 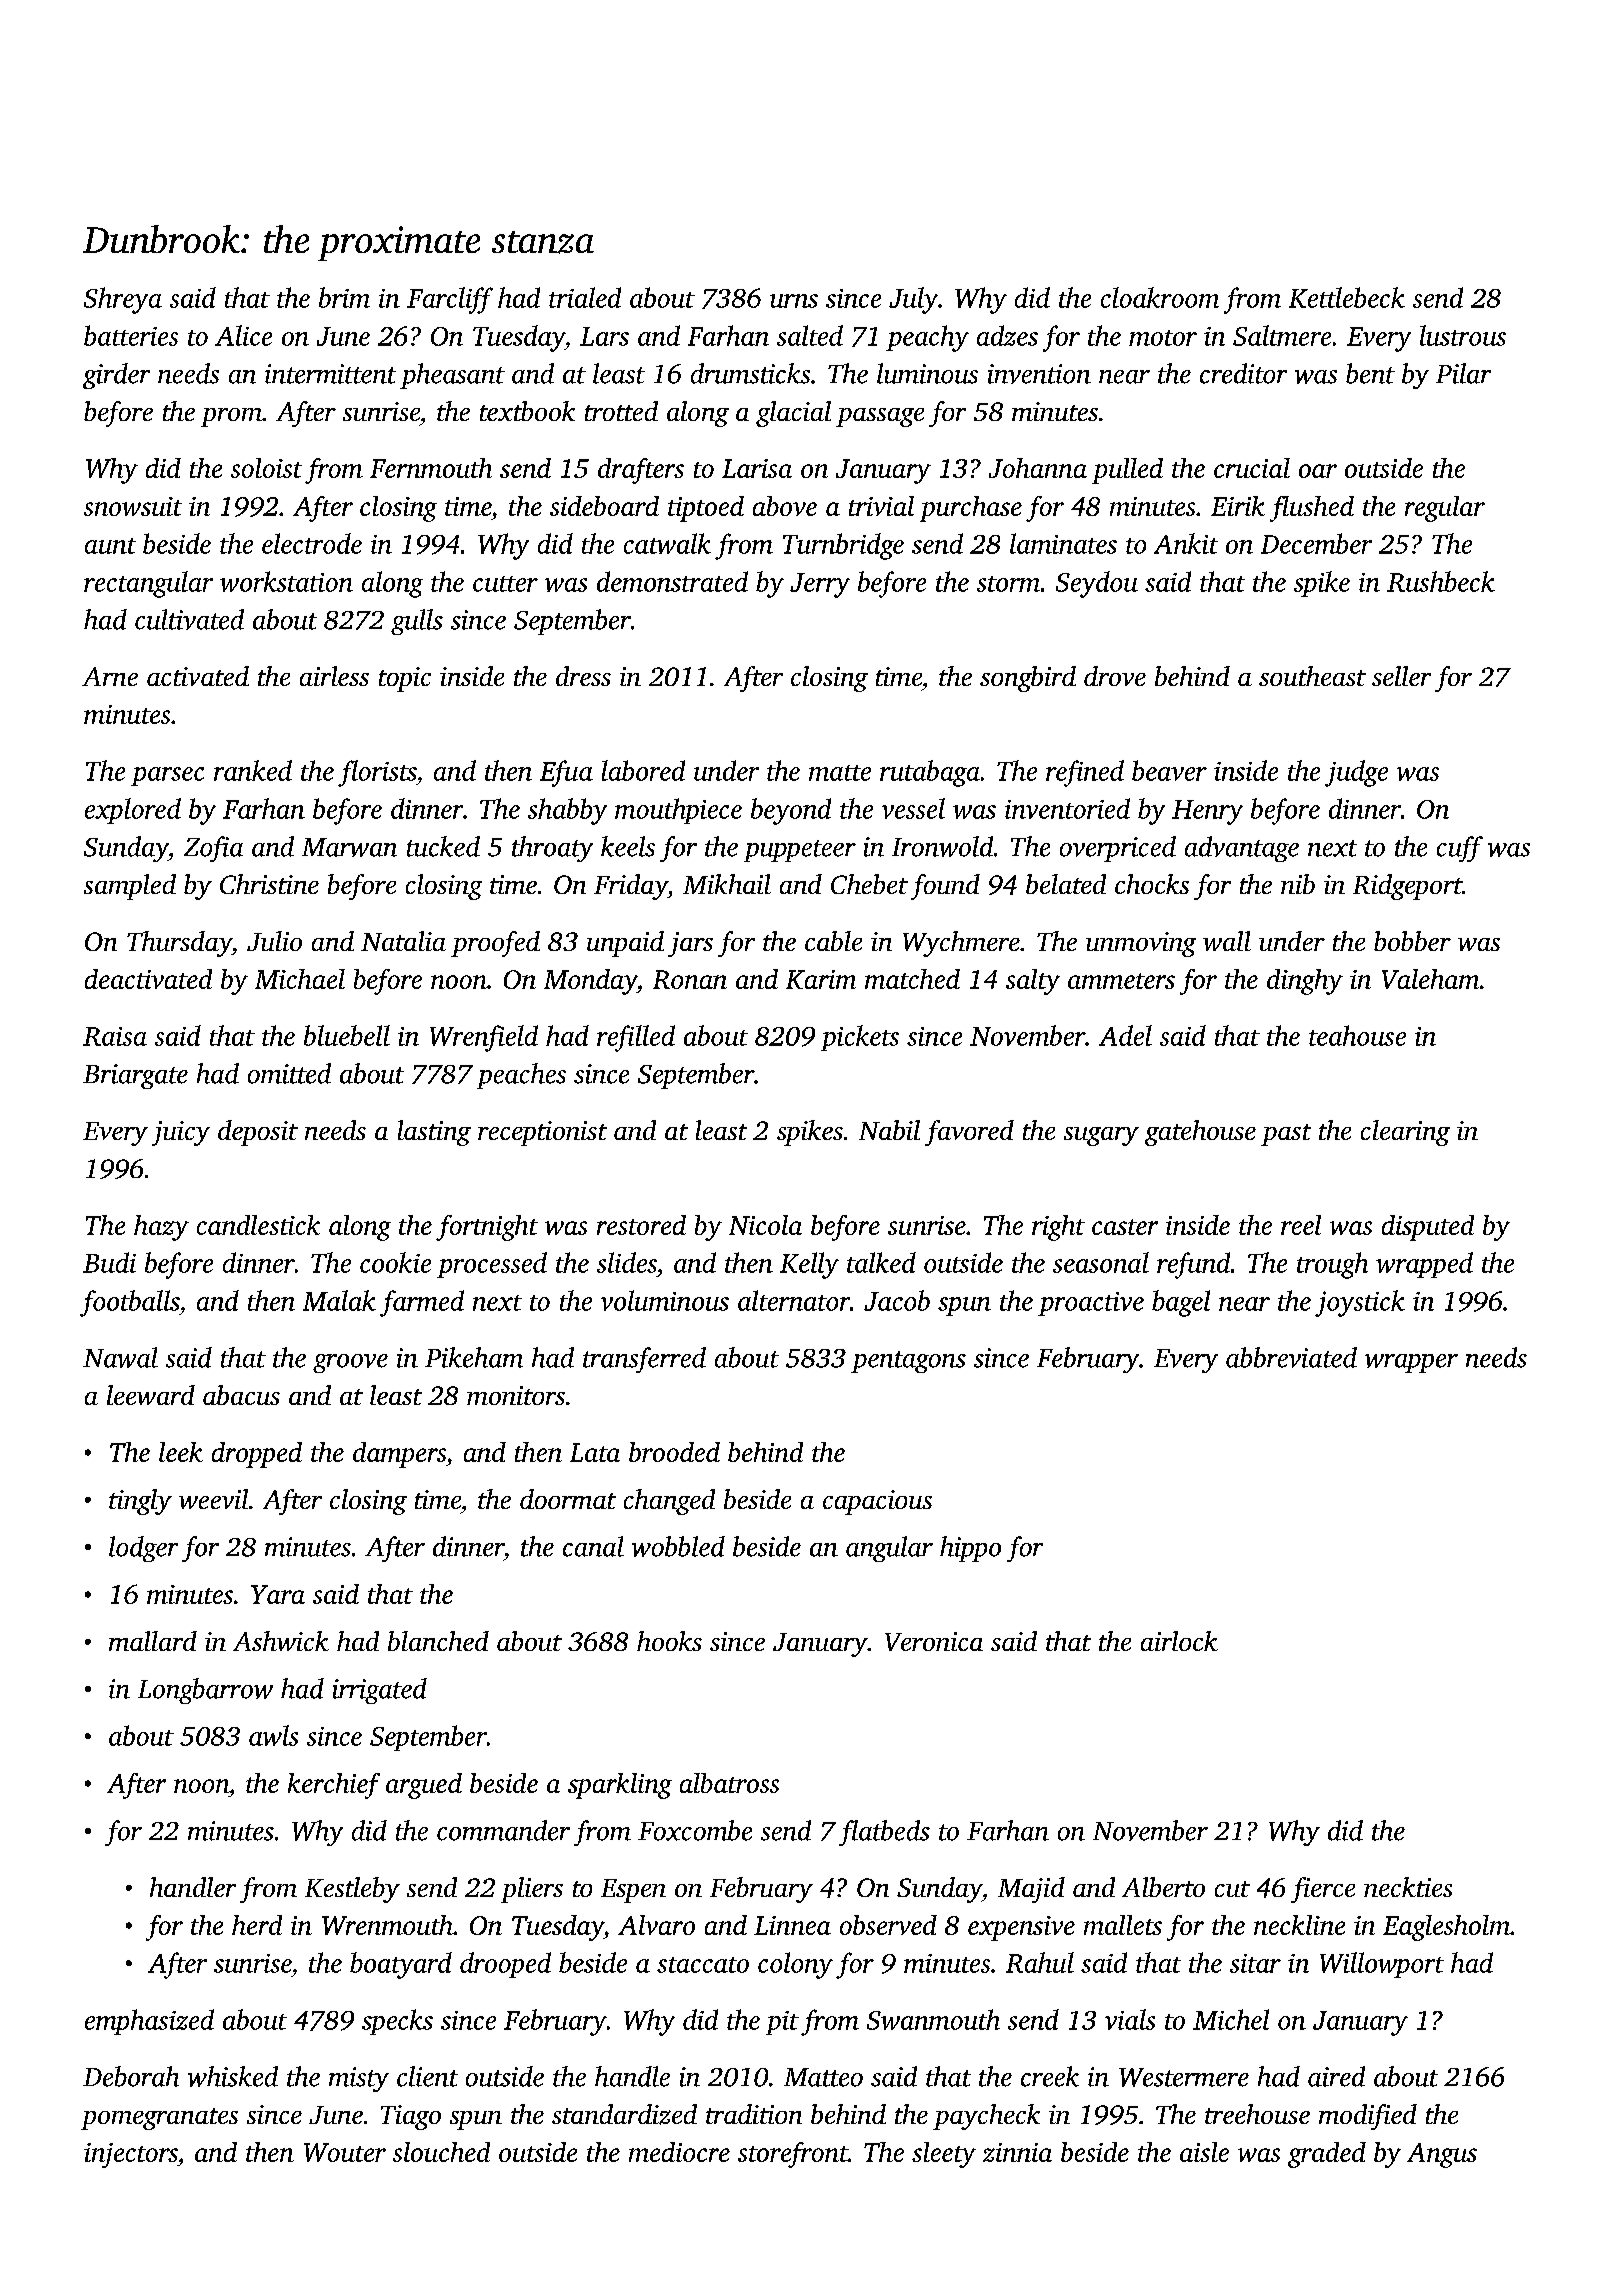 I want to click on slouched, so click(x=441, y=2152).
